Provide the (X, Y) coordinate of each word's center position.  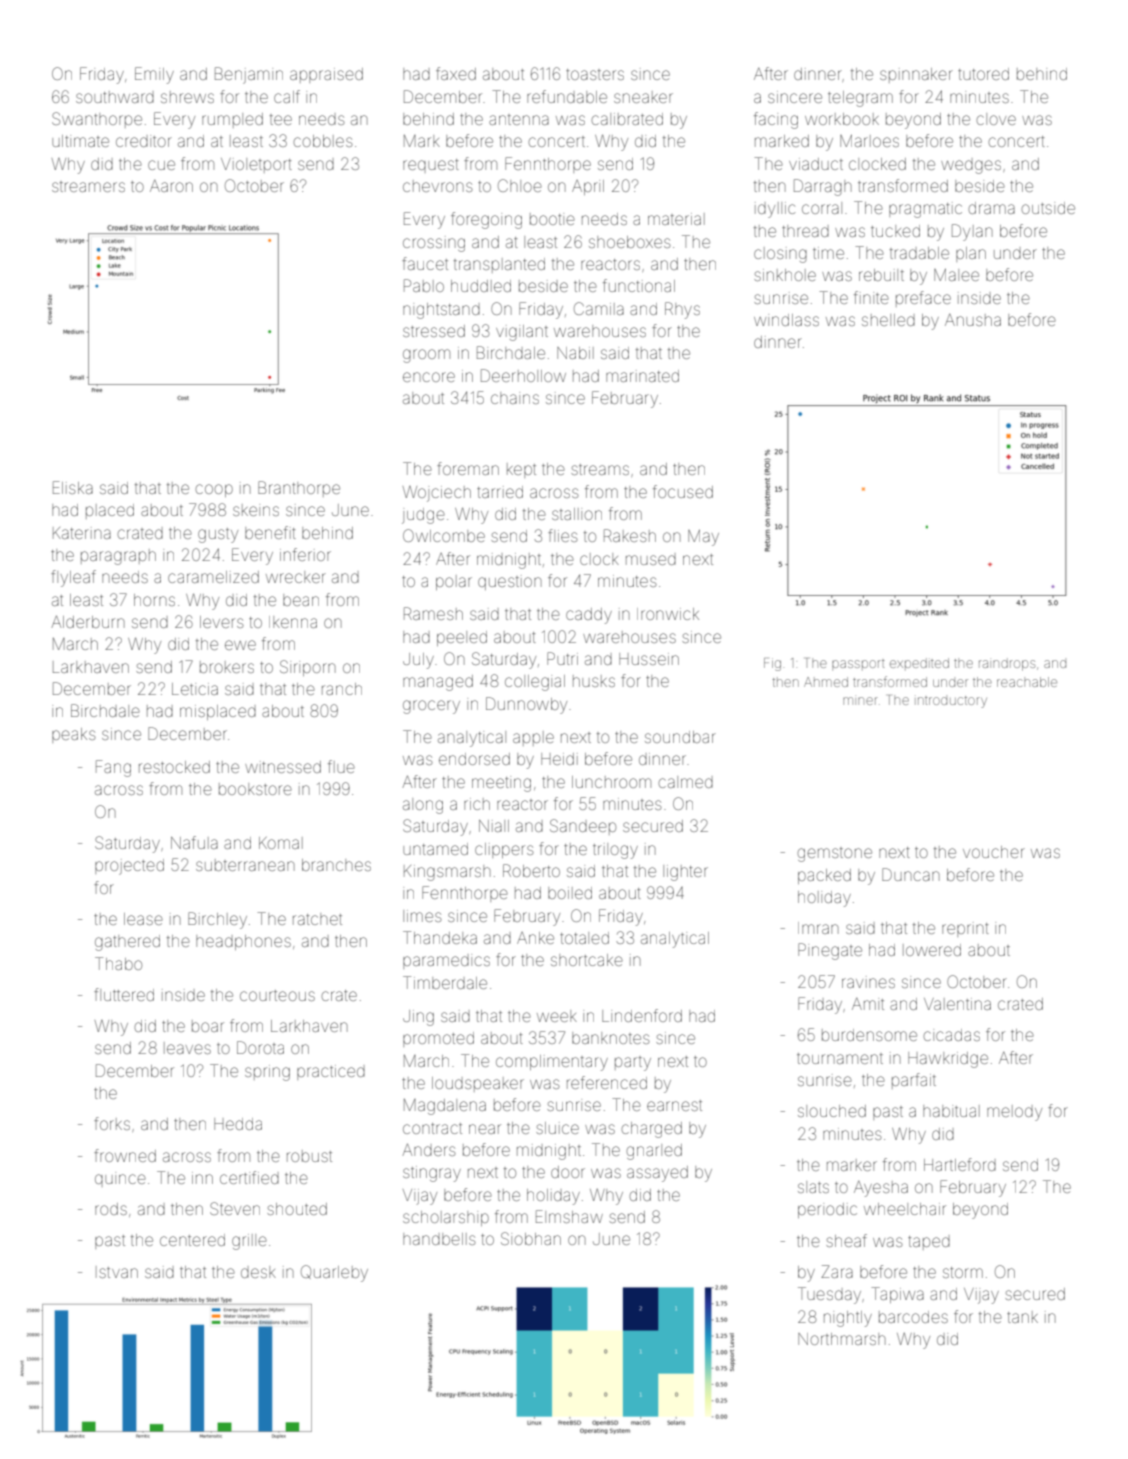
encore (429, 377)
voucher (994, 852)
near (485, 1129)
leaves (187, 1048)
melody (1014, 1113)
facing (776, 120)
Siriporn (308, 668)
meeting (501, 784)
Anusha (973, 320)
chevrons (438, 186)
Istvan (117, 1272)
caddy (589, 616)
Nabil (575, 353)
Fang (113, 768)
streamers (88, 187)
